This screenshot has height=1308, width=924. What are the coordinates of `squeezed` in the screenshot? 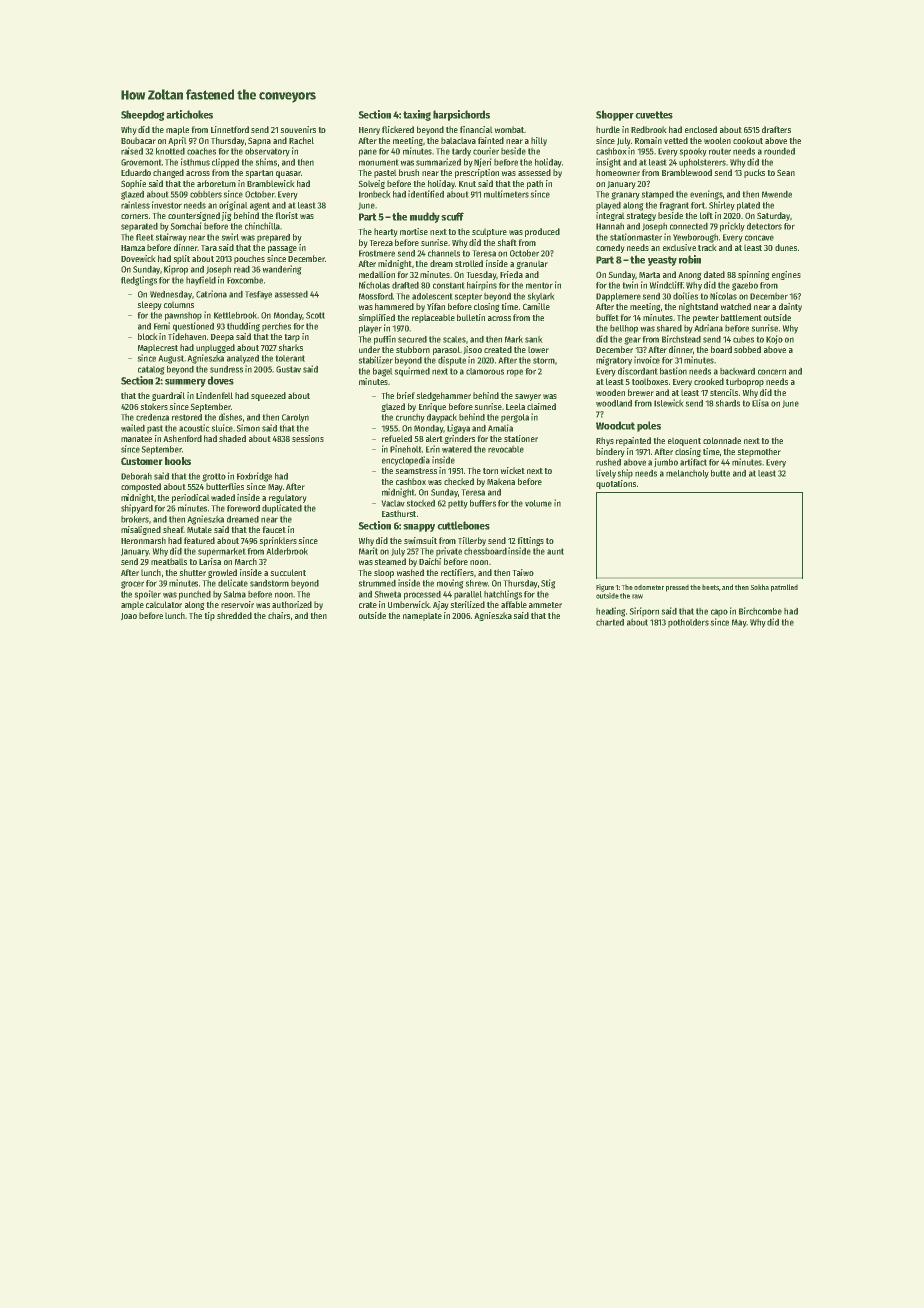 It's located at (268, 396).
